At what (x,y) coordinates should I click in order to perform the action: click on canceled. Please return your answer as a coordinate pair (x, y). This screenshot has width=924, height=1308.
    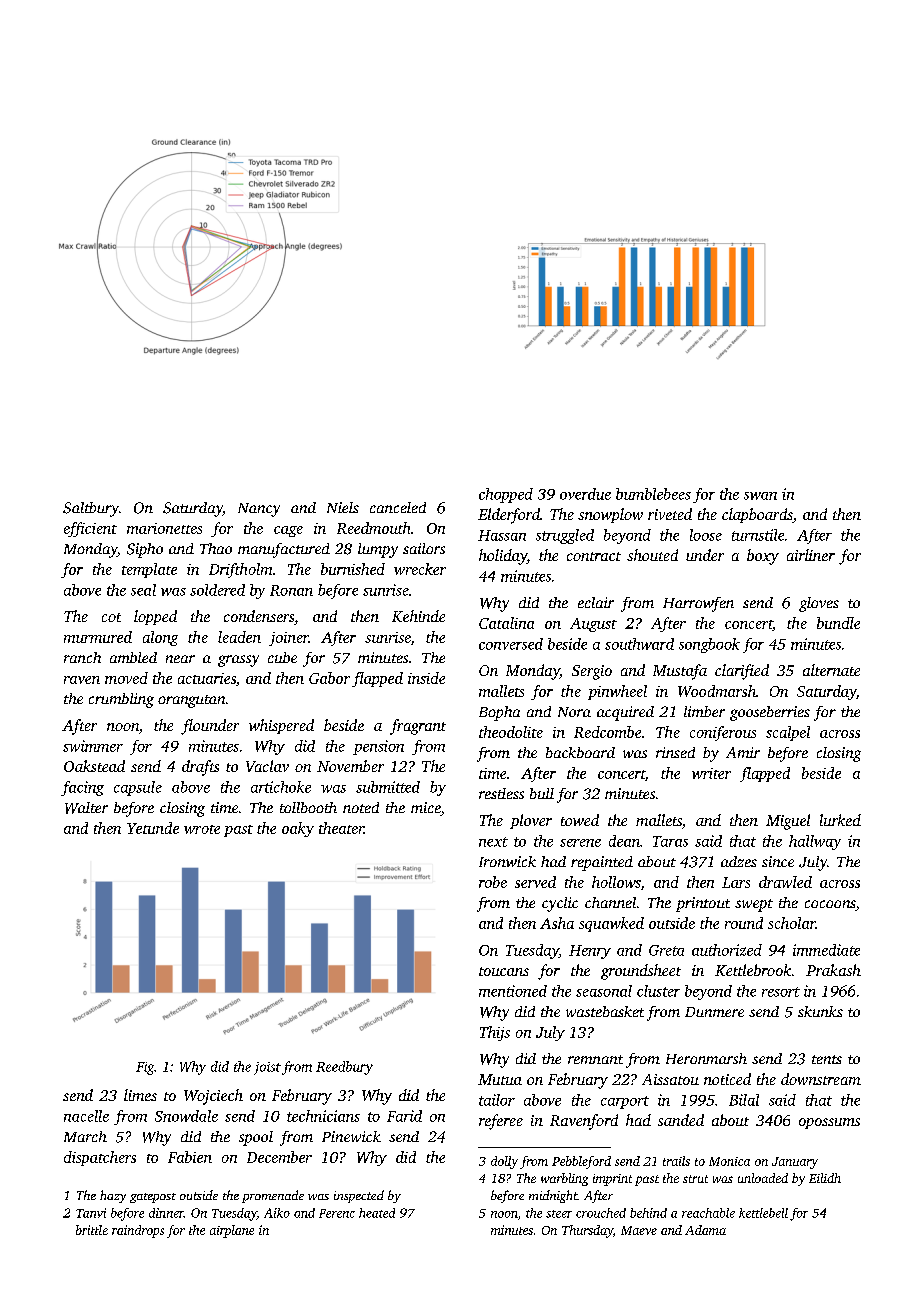
    Looking at the image, I should click on (398, 507).
